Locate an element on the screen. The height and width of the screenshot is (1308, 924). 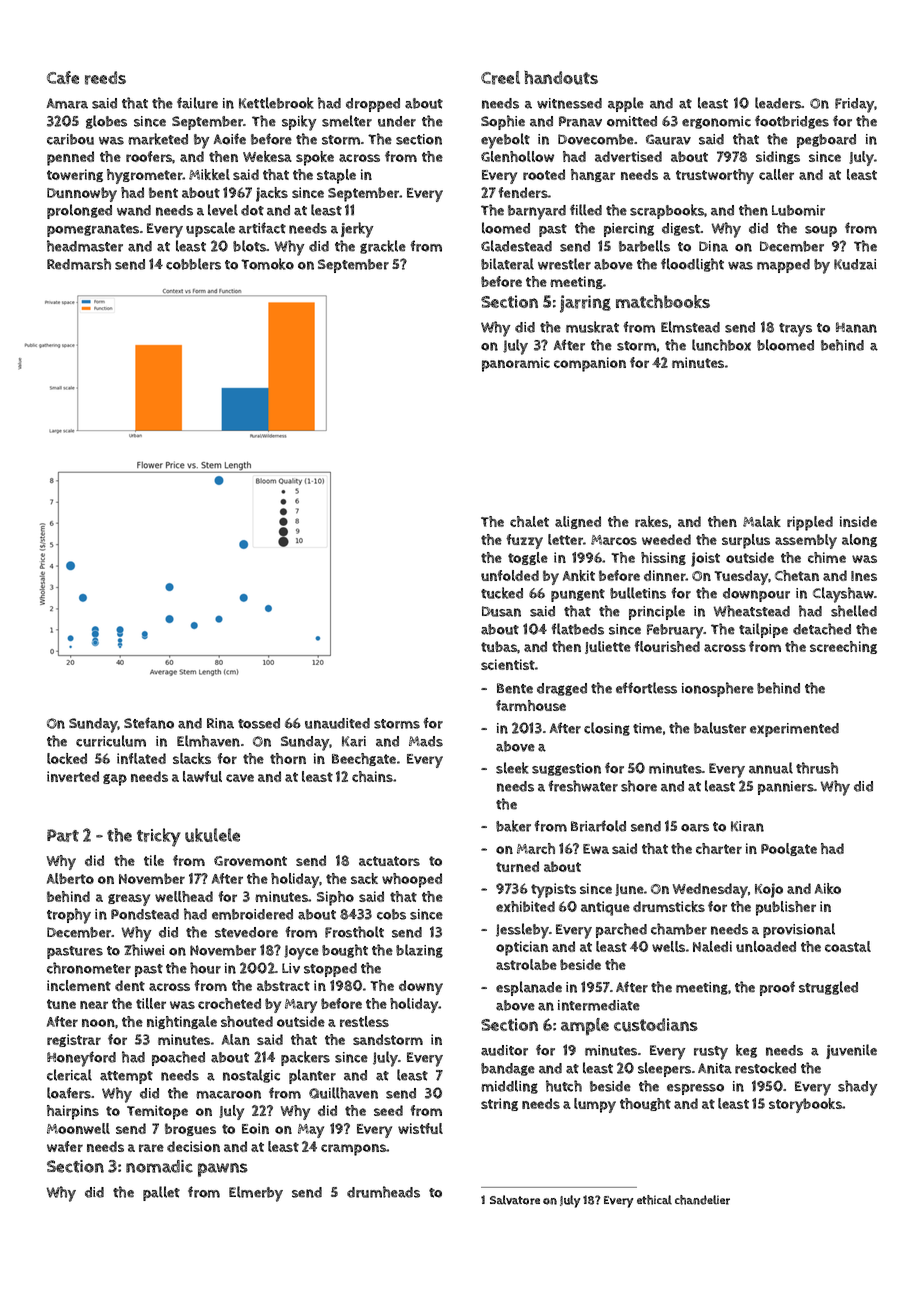
rakes is located at coordinates (651, 521).
